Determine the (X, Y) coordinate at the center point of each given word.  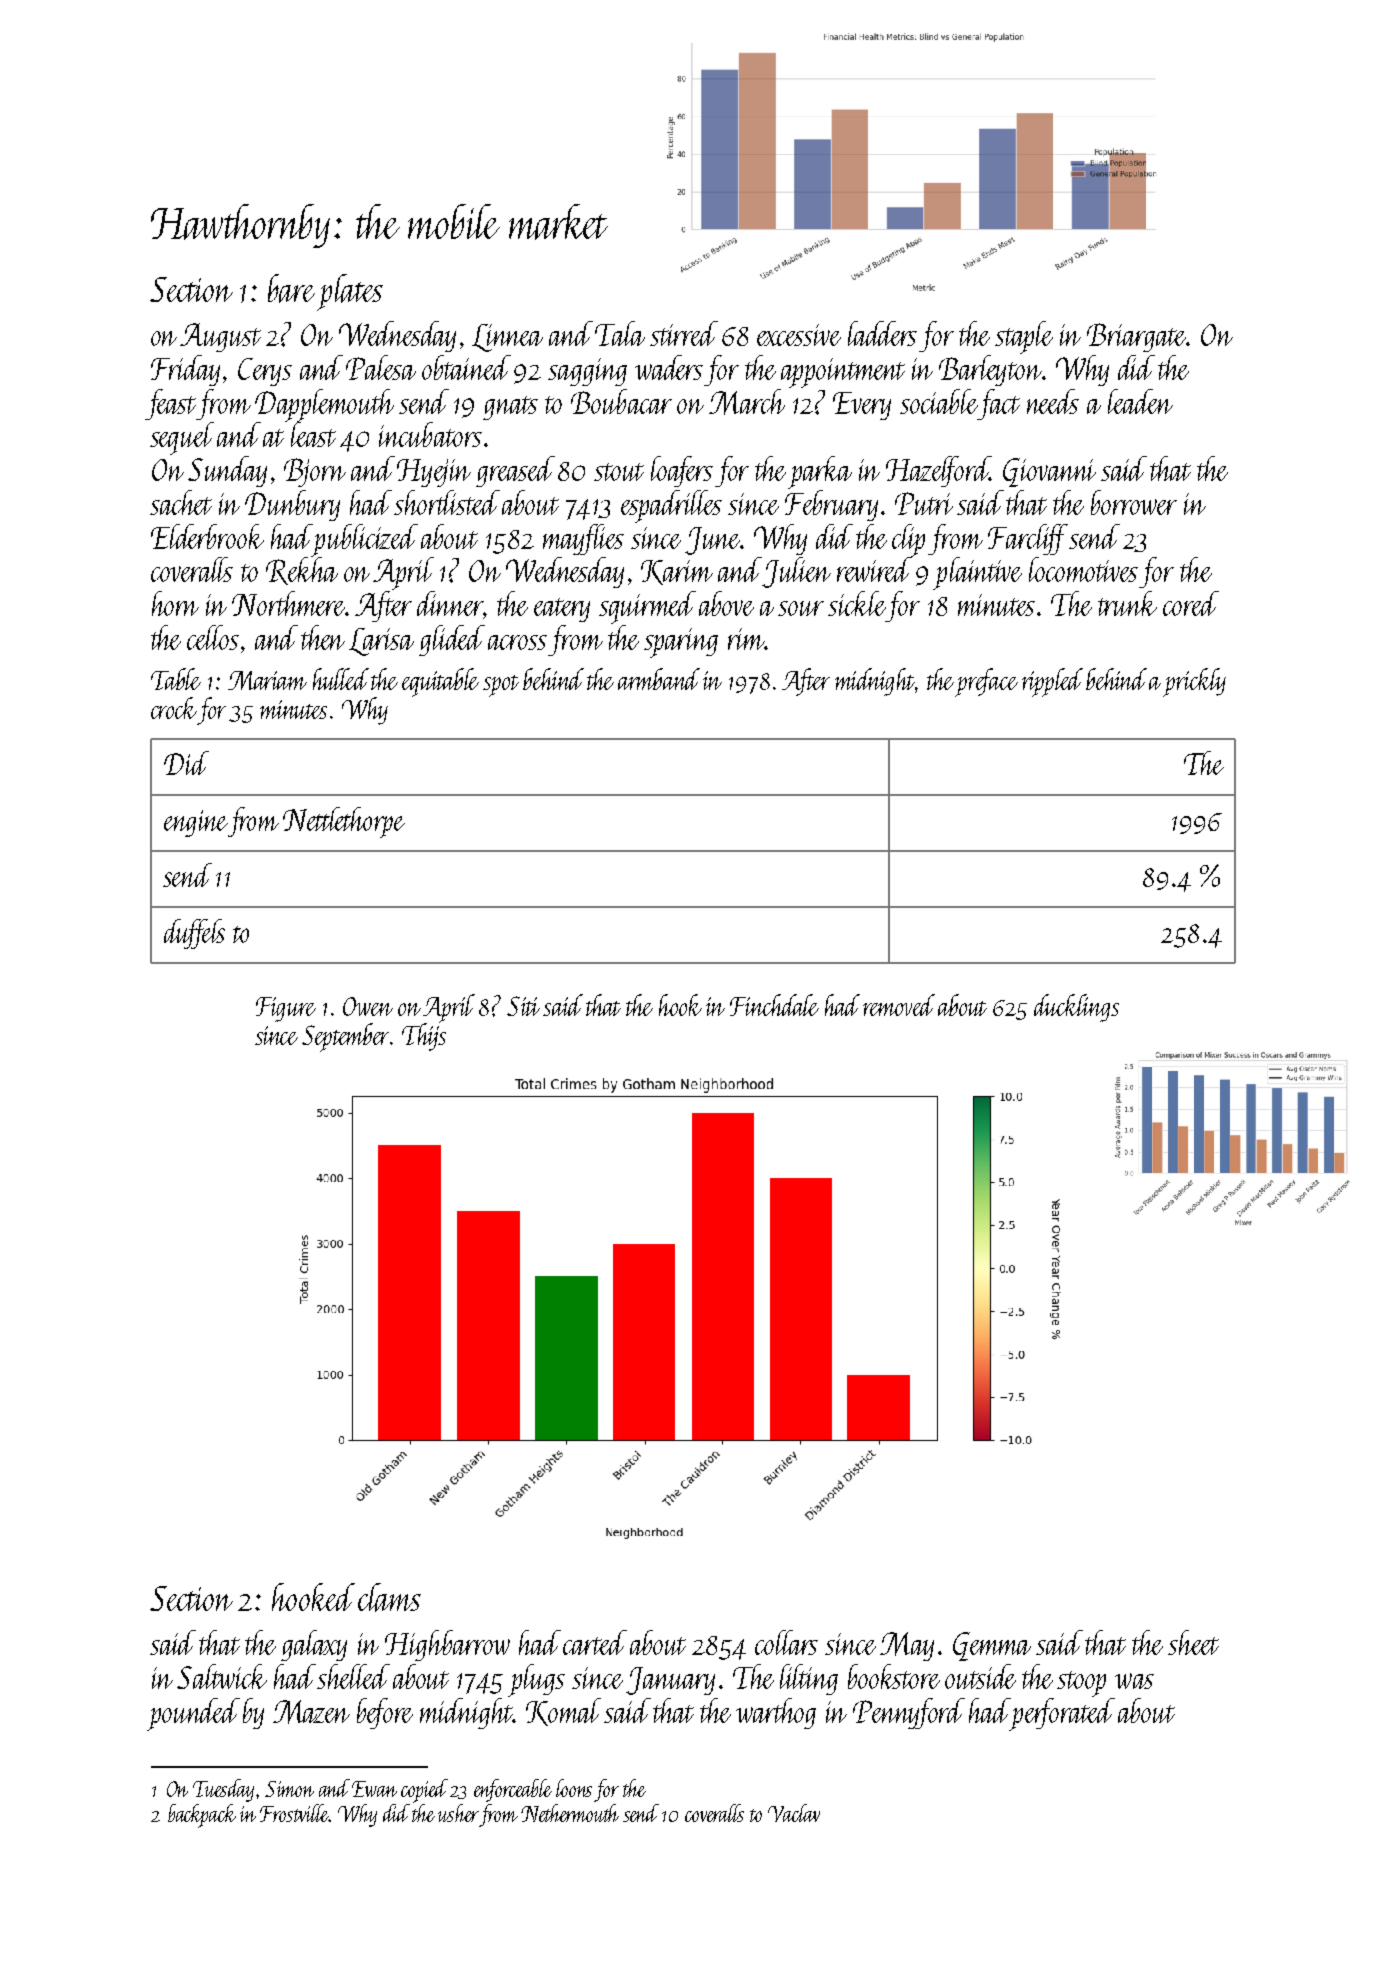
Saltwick (222, 1676)
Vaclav (794, 1813)
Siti (523, 1006)
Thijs (424, 1037)
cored (1191, 603)
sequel (182, 438)
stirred (684, 333)
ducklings (1076, 1008)
